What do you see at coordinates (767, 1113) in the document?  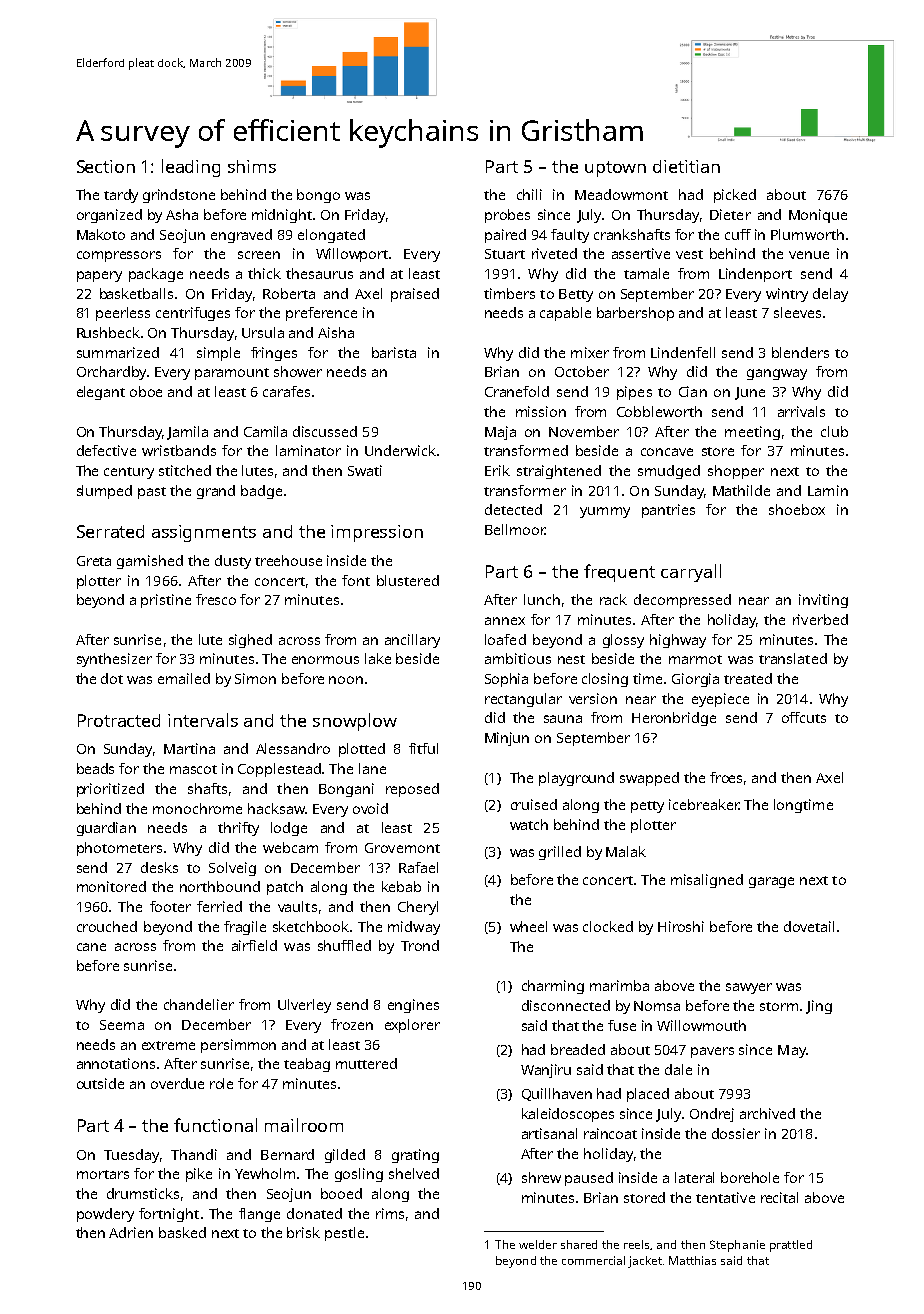 I see `archived` at bounding box center [767, 1113].
